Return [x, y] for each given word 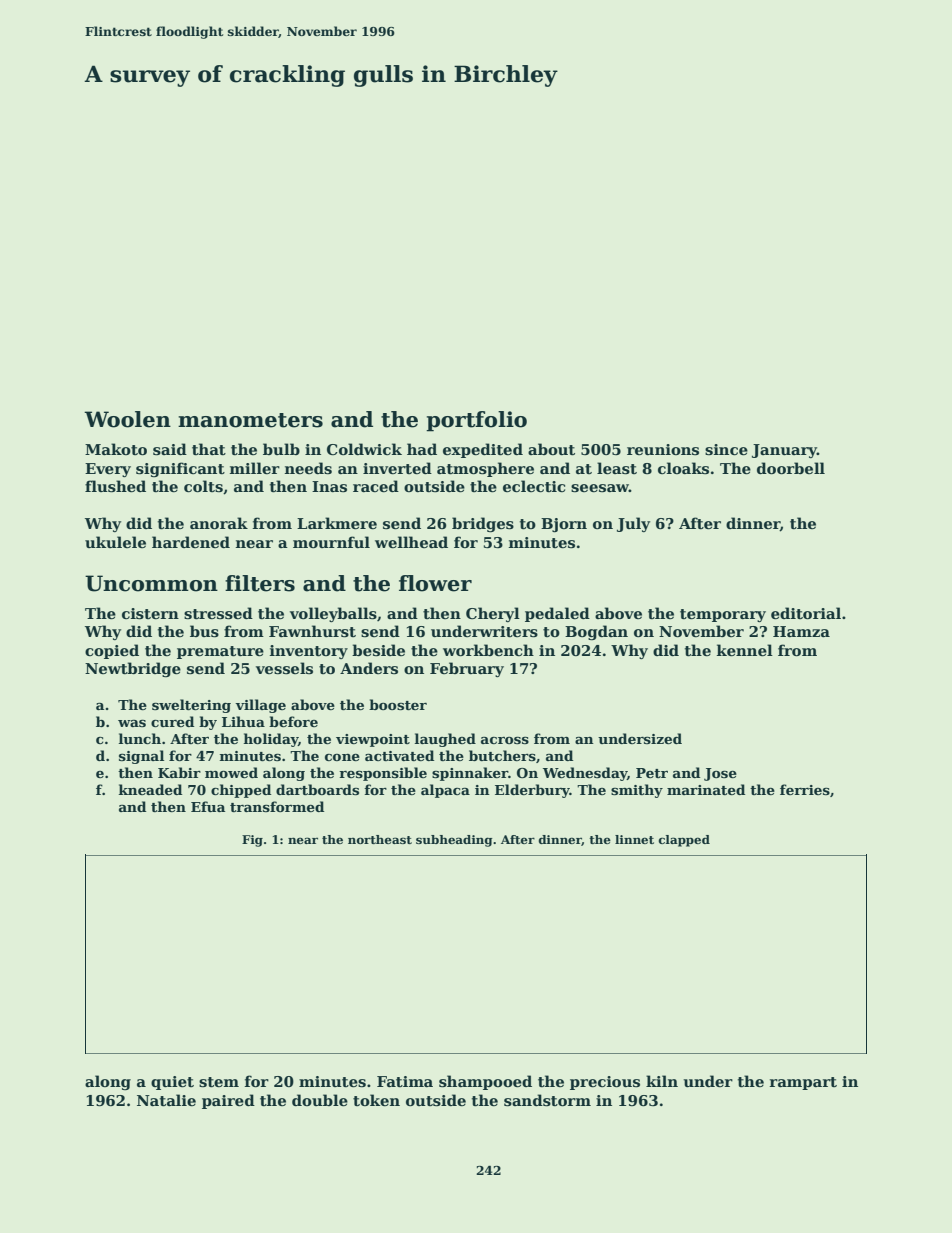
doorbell [791, 468]
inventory [309, 652]
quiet [172, 1083]
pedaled [557, 614]
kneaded [150, 789]
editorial [806, 613]
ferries [805, 789]
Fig [252, 841]
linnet [634, 839]
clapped [684, 841]
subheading [454, 841]
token [376, 1100]
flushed [115, 486]
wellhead [411, 542]
